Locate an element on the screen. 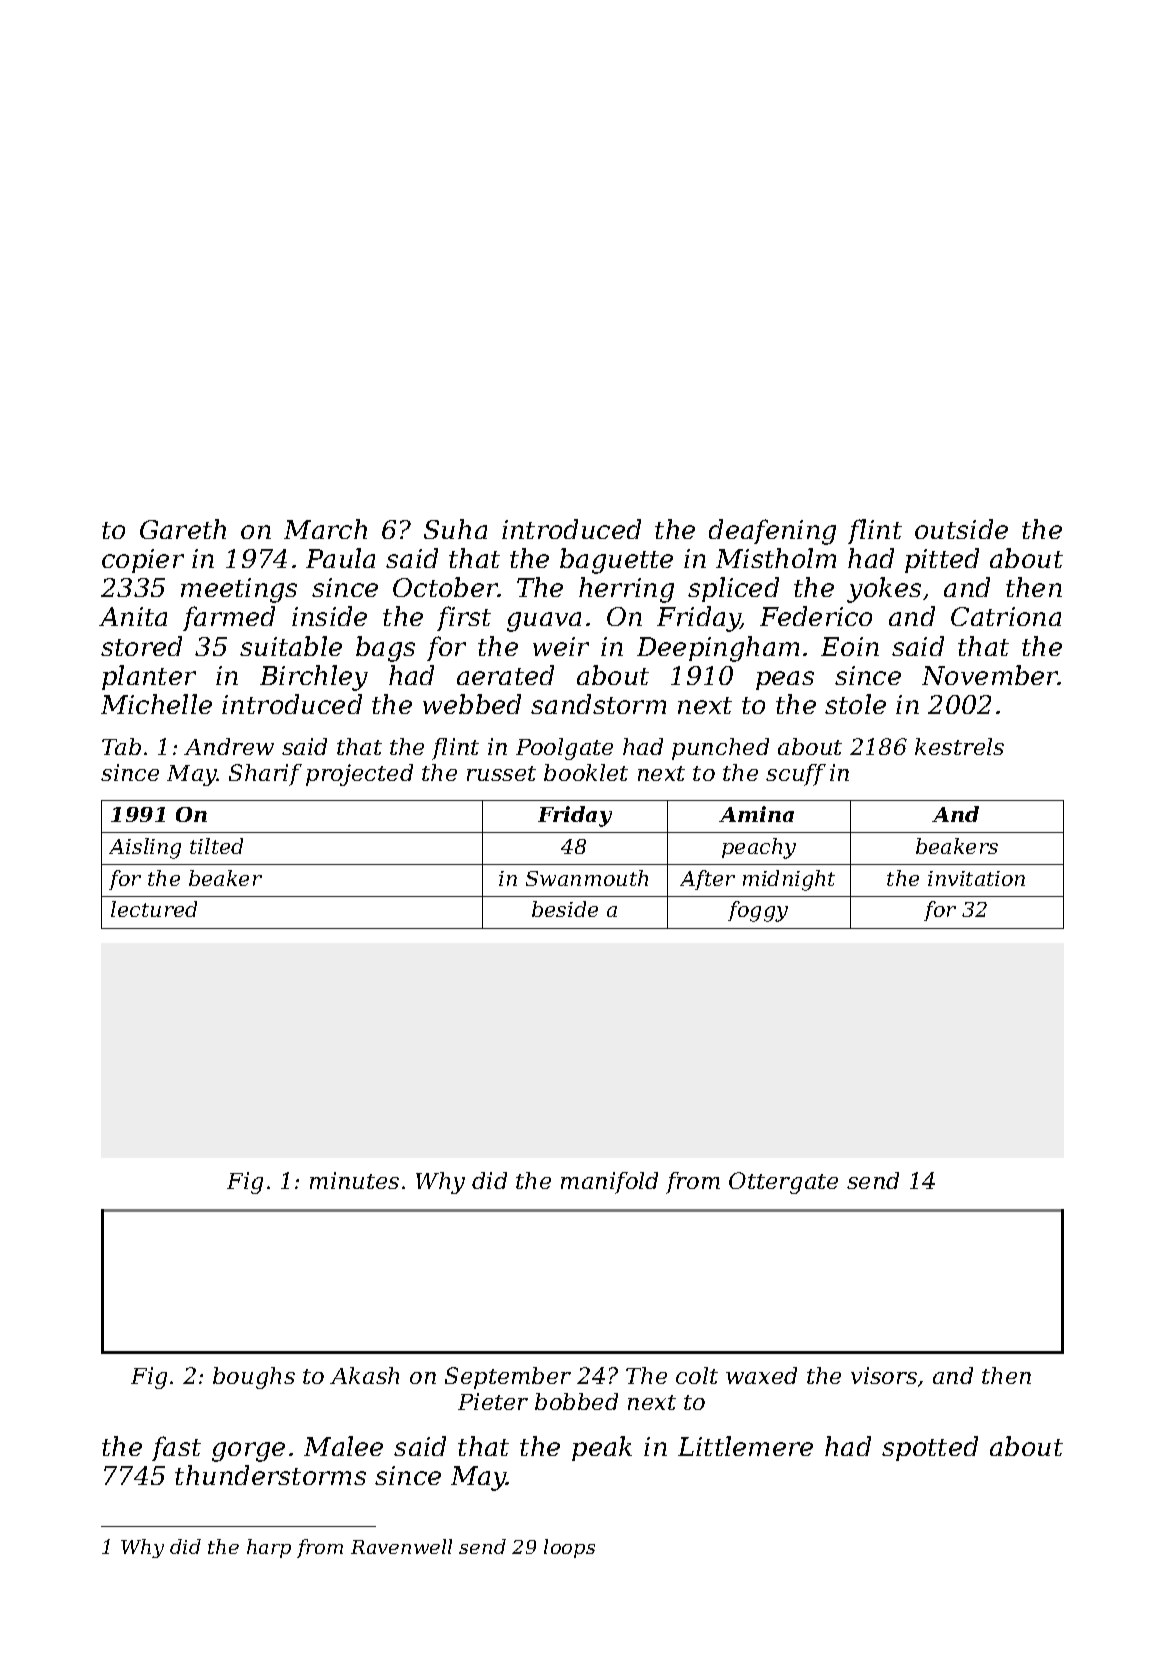  invitation is located at coordinates (976, 878).
